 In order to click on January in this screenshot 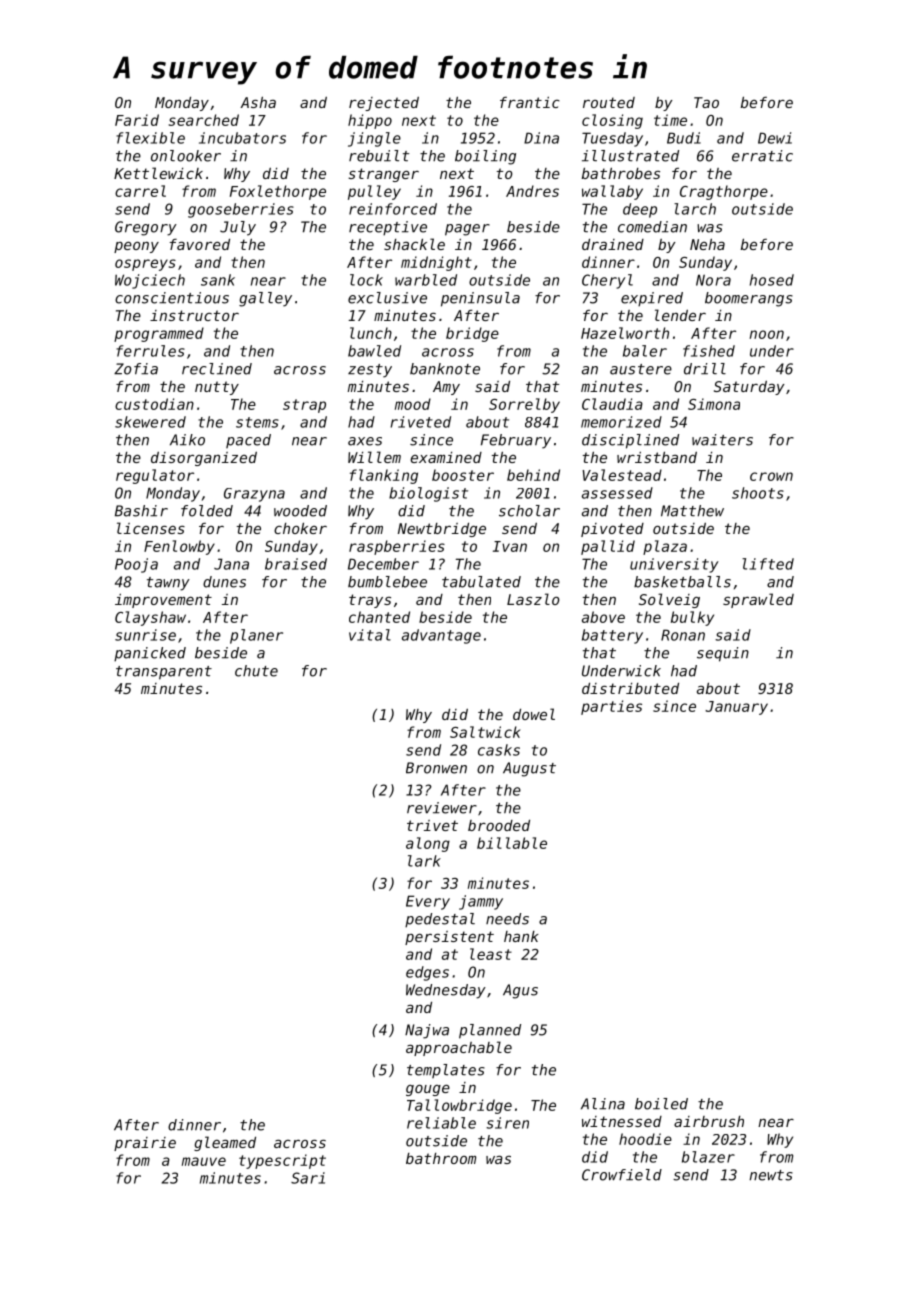, I will do `click(736, 708)`.
